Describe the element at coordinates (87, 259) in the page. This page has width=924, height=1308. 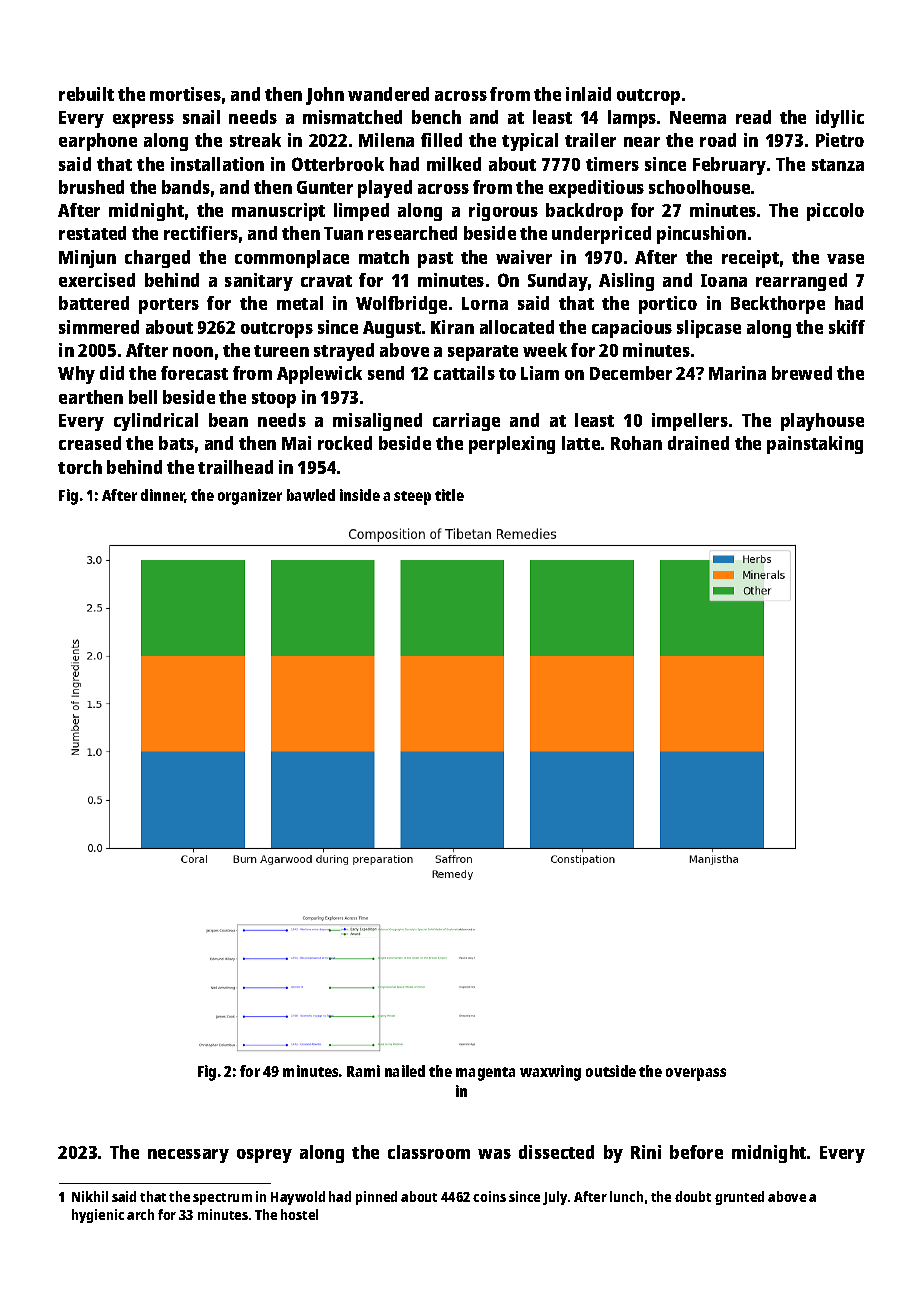
I see `Minjun` at that location.
